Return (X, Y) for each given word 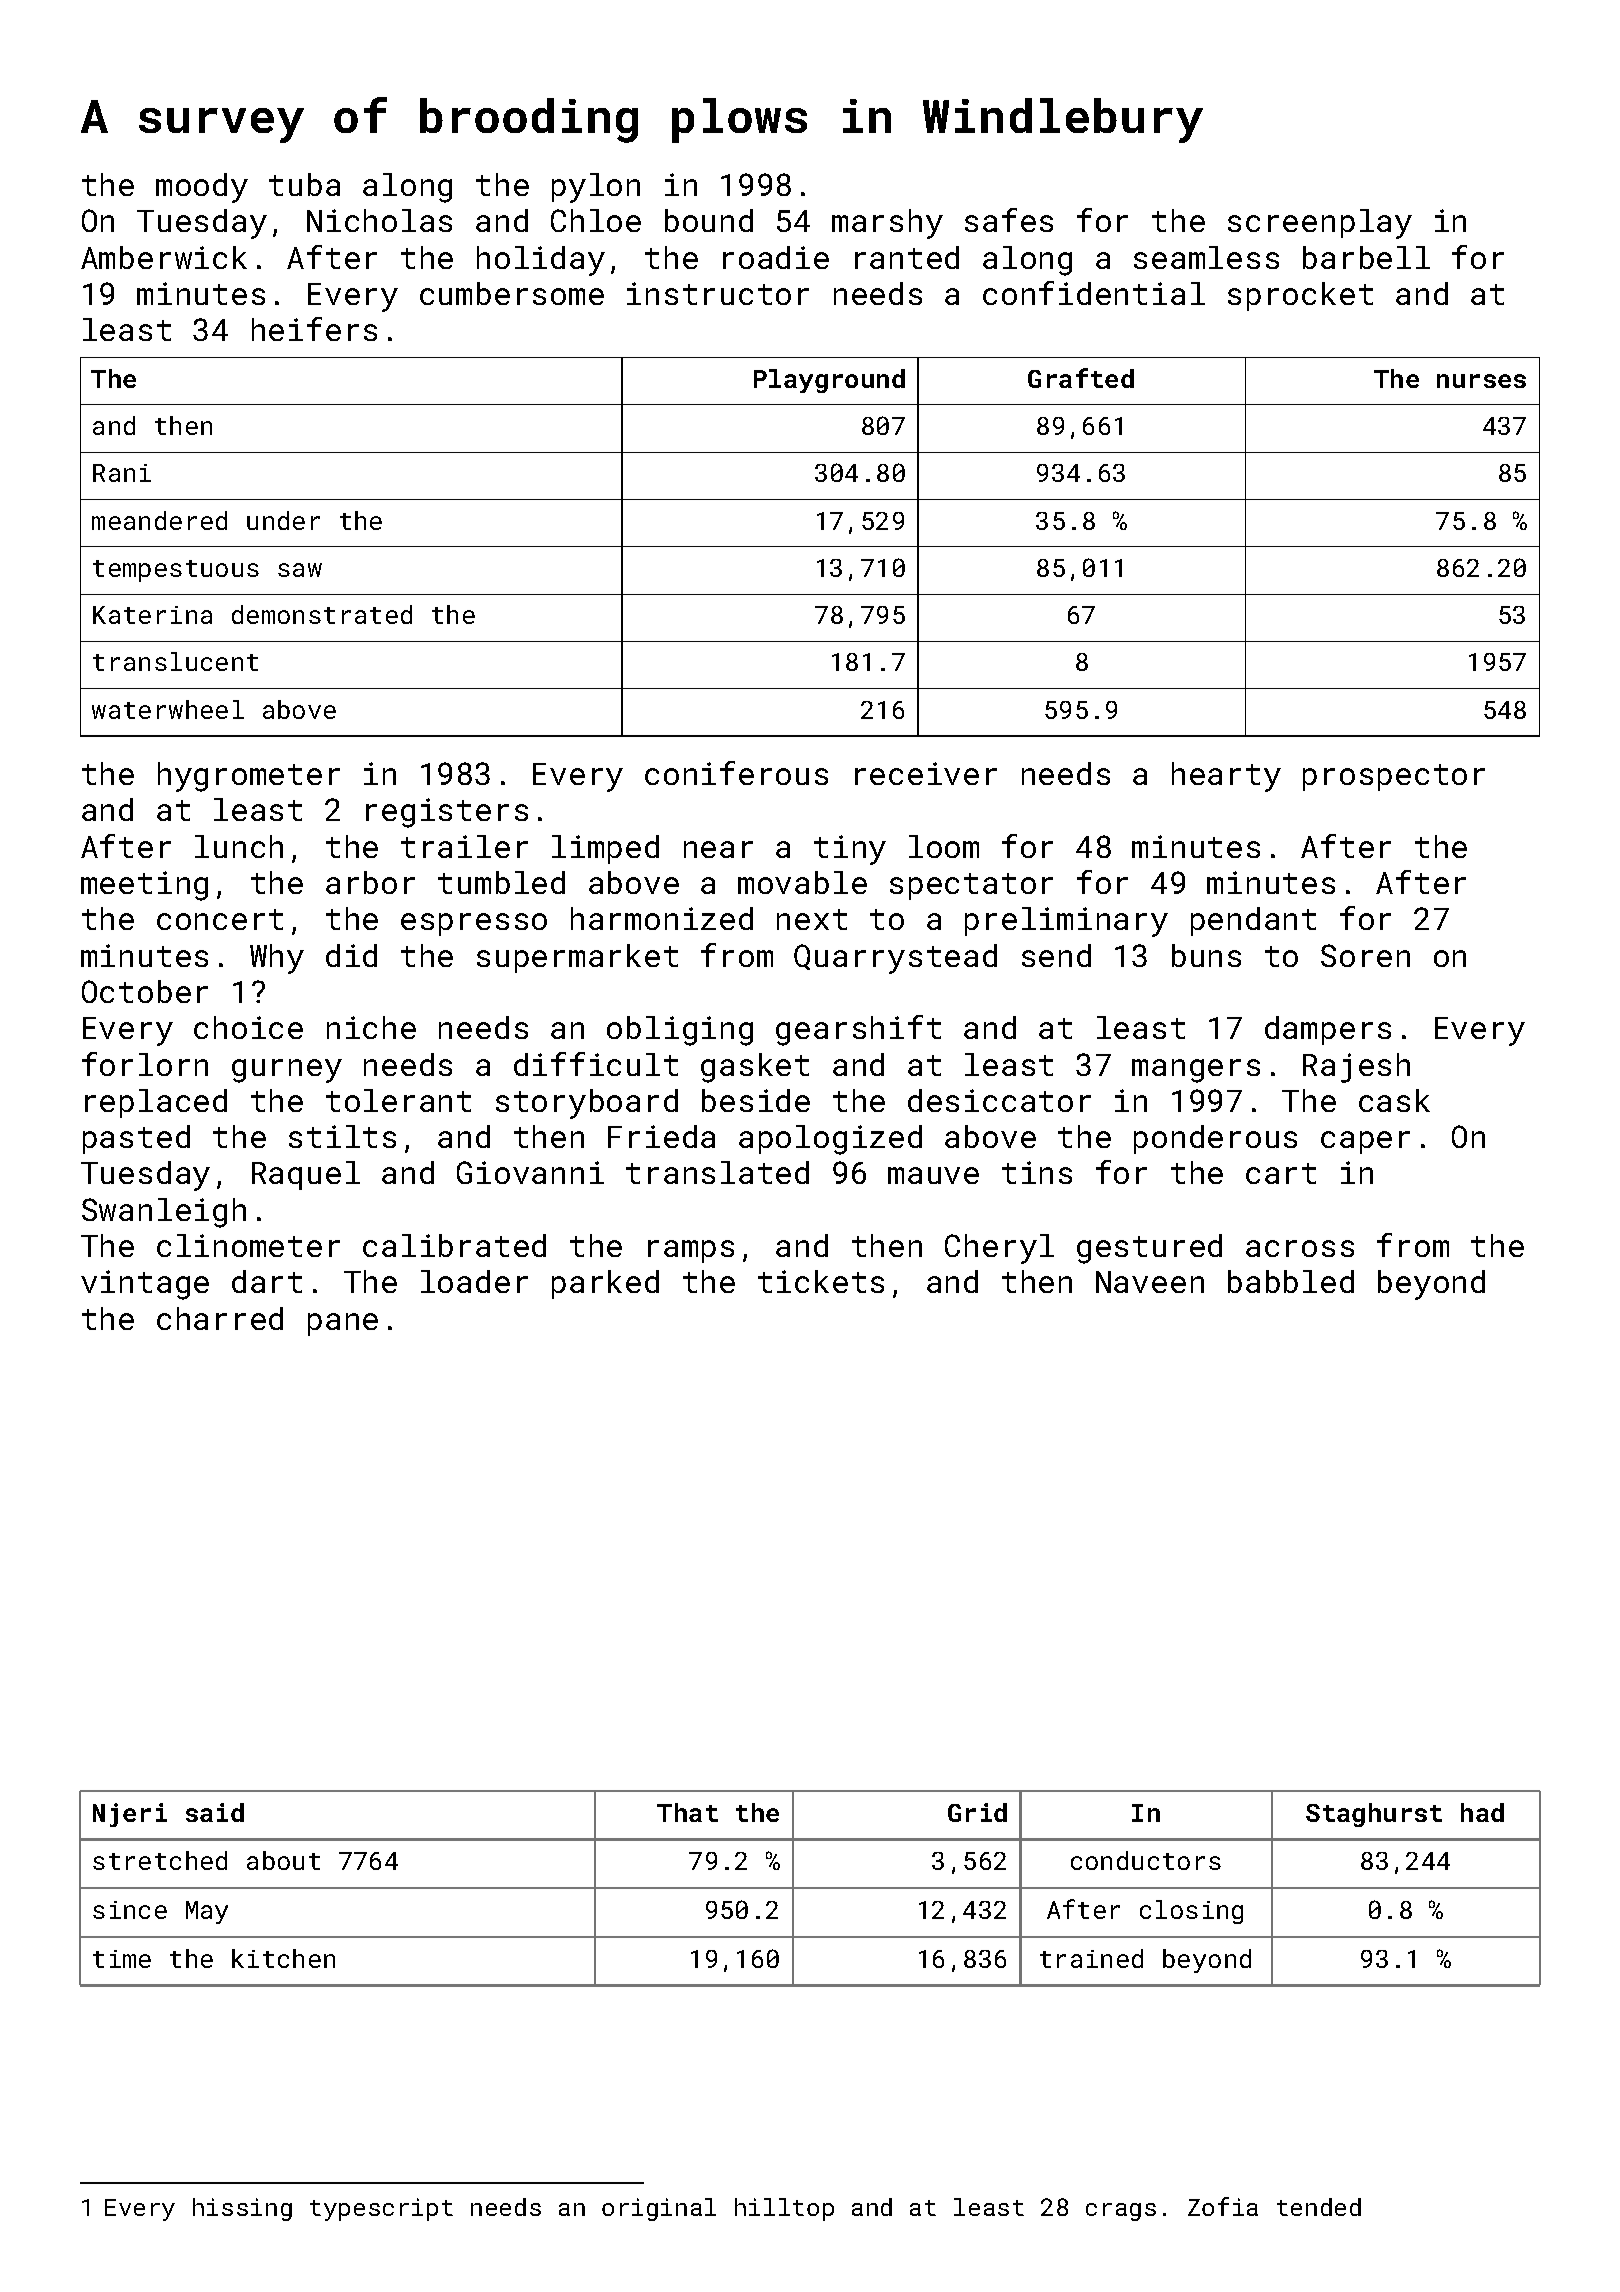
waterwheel (168, 709)
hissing (242, 2209)
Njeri (130, 1815)
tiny (850, 850)
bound (709, 220)
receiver (926, 773)
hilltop (784, 2209)
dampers (1328, 1030)
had (1482, 1812)
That (687, 1812)
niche (371, 1027)
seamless (1206, 257)
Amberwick (164, 257)
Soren (1365, 955)
